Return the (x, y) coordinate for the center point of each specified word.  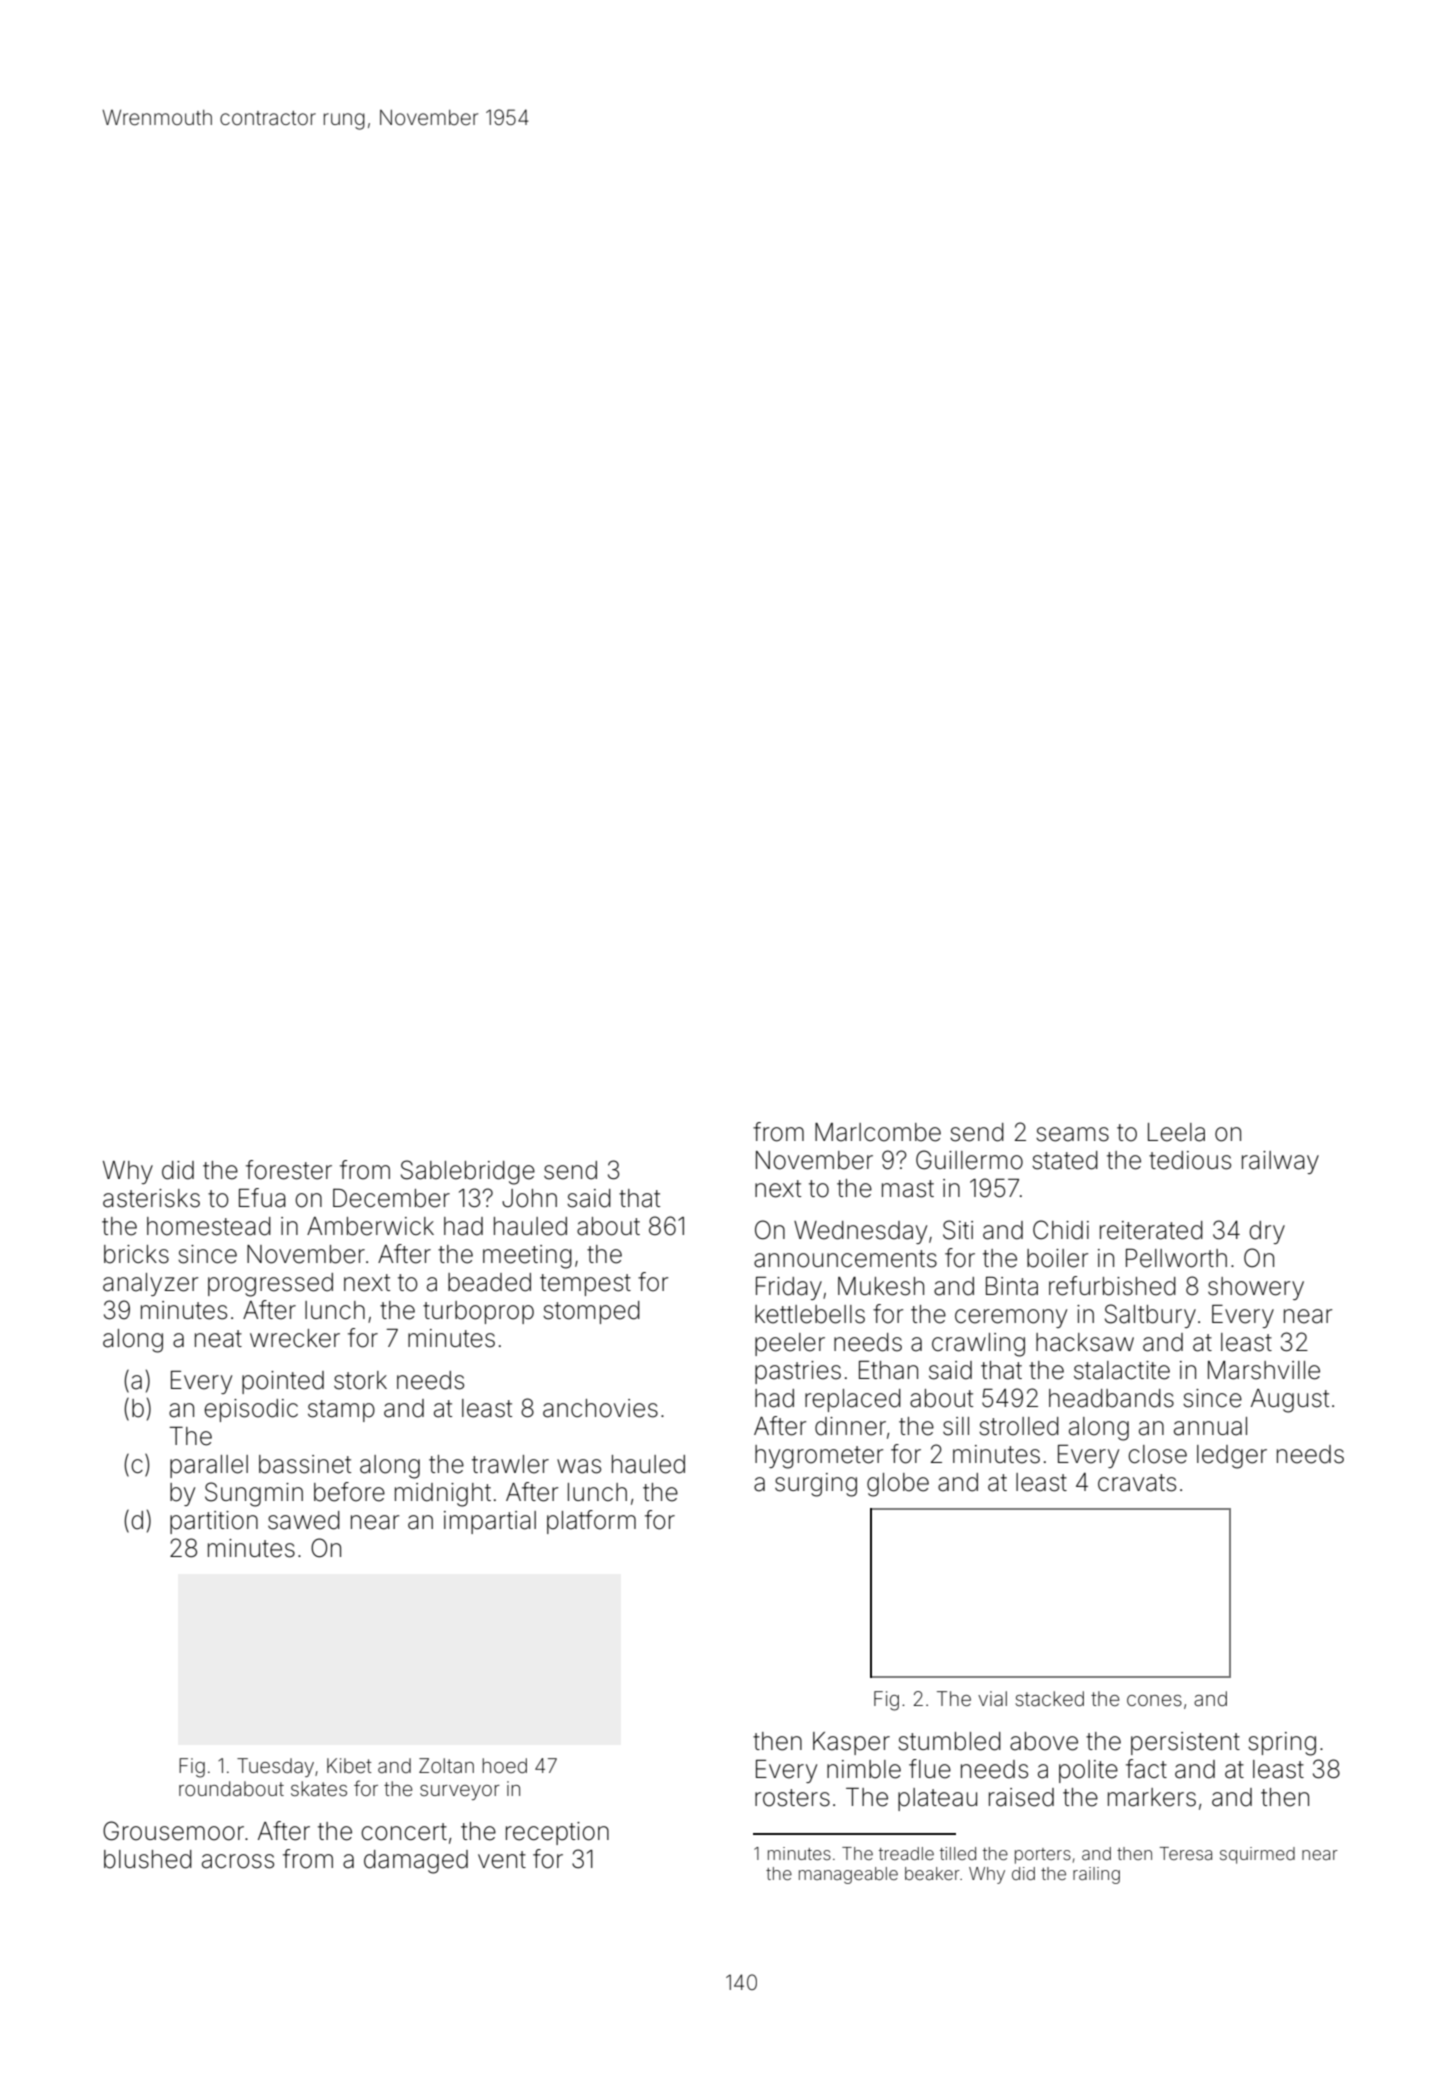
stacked (1049, 1698)
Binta (1012, 1286)
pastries (798, 1372)
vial (992, 1698)
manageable (848, 1875)
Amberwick (370, 1226)
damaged (416, 1862)
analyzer (150, 1284)
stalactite (1122, 1370)
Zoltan (446, 1765)
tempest (585, 1285)
